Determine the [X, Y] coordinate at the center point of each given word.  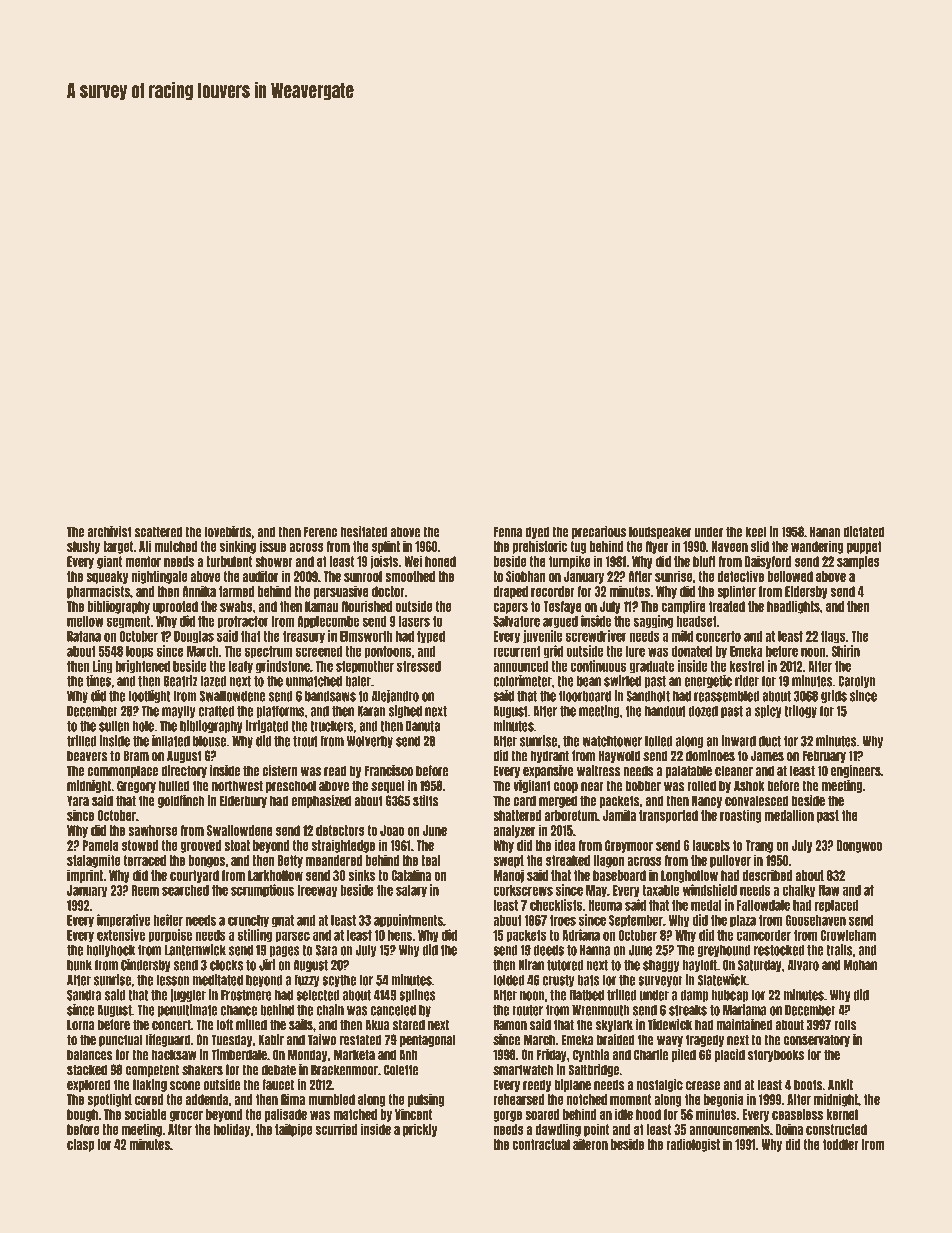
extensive [121, 935]
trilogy [800, 711]
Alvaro [803, 965]
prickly [420, 1130]
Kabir [271, 1039]
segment [128, 622]
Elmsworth [366, 636]
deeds [549, 950]
